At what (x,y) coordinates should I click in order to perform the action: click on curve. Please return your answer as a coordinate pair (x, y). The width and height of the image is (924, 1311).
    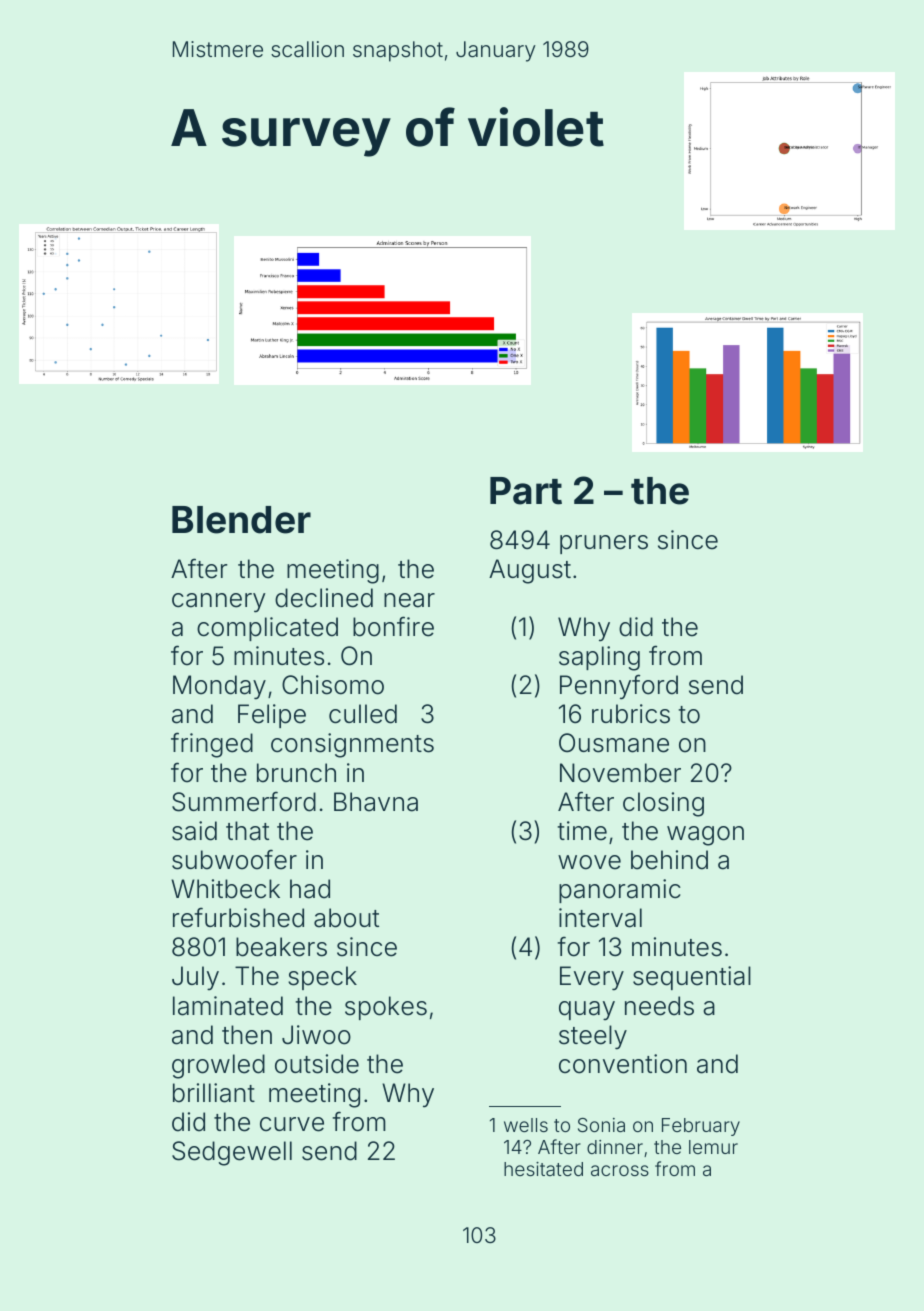
    Looking at the image, I should click on (292, 1124).
